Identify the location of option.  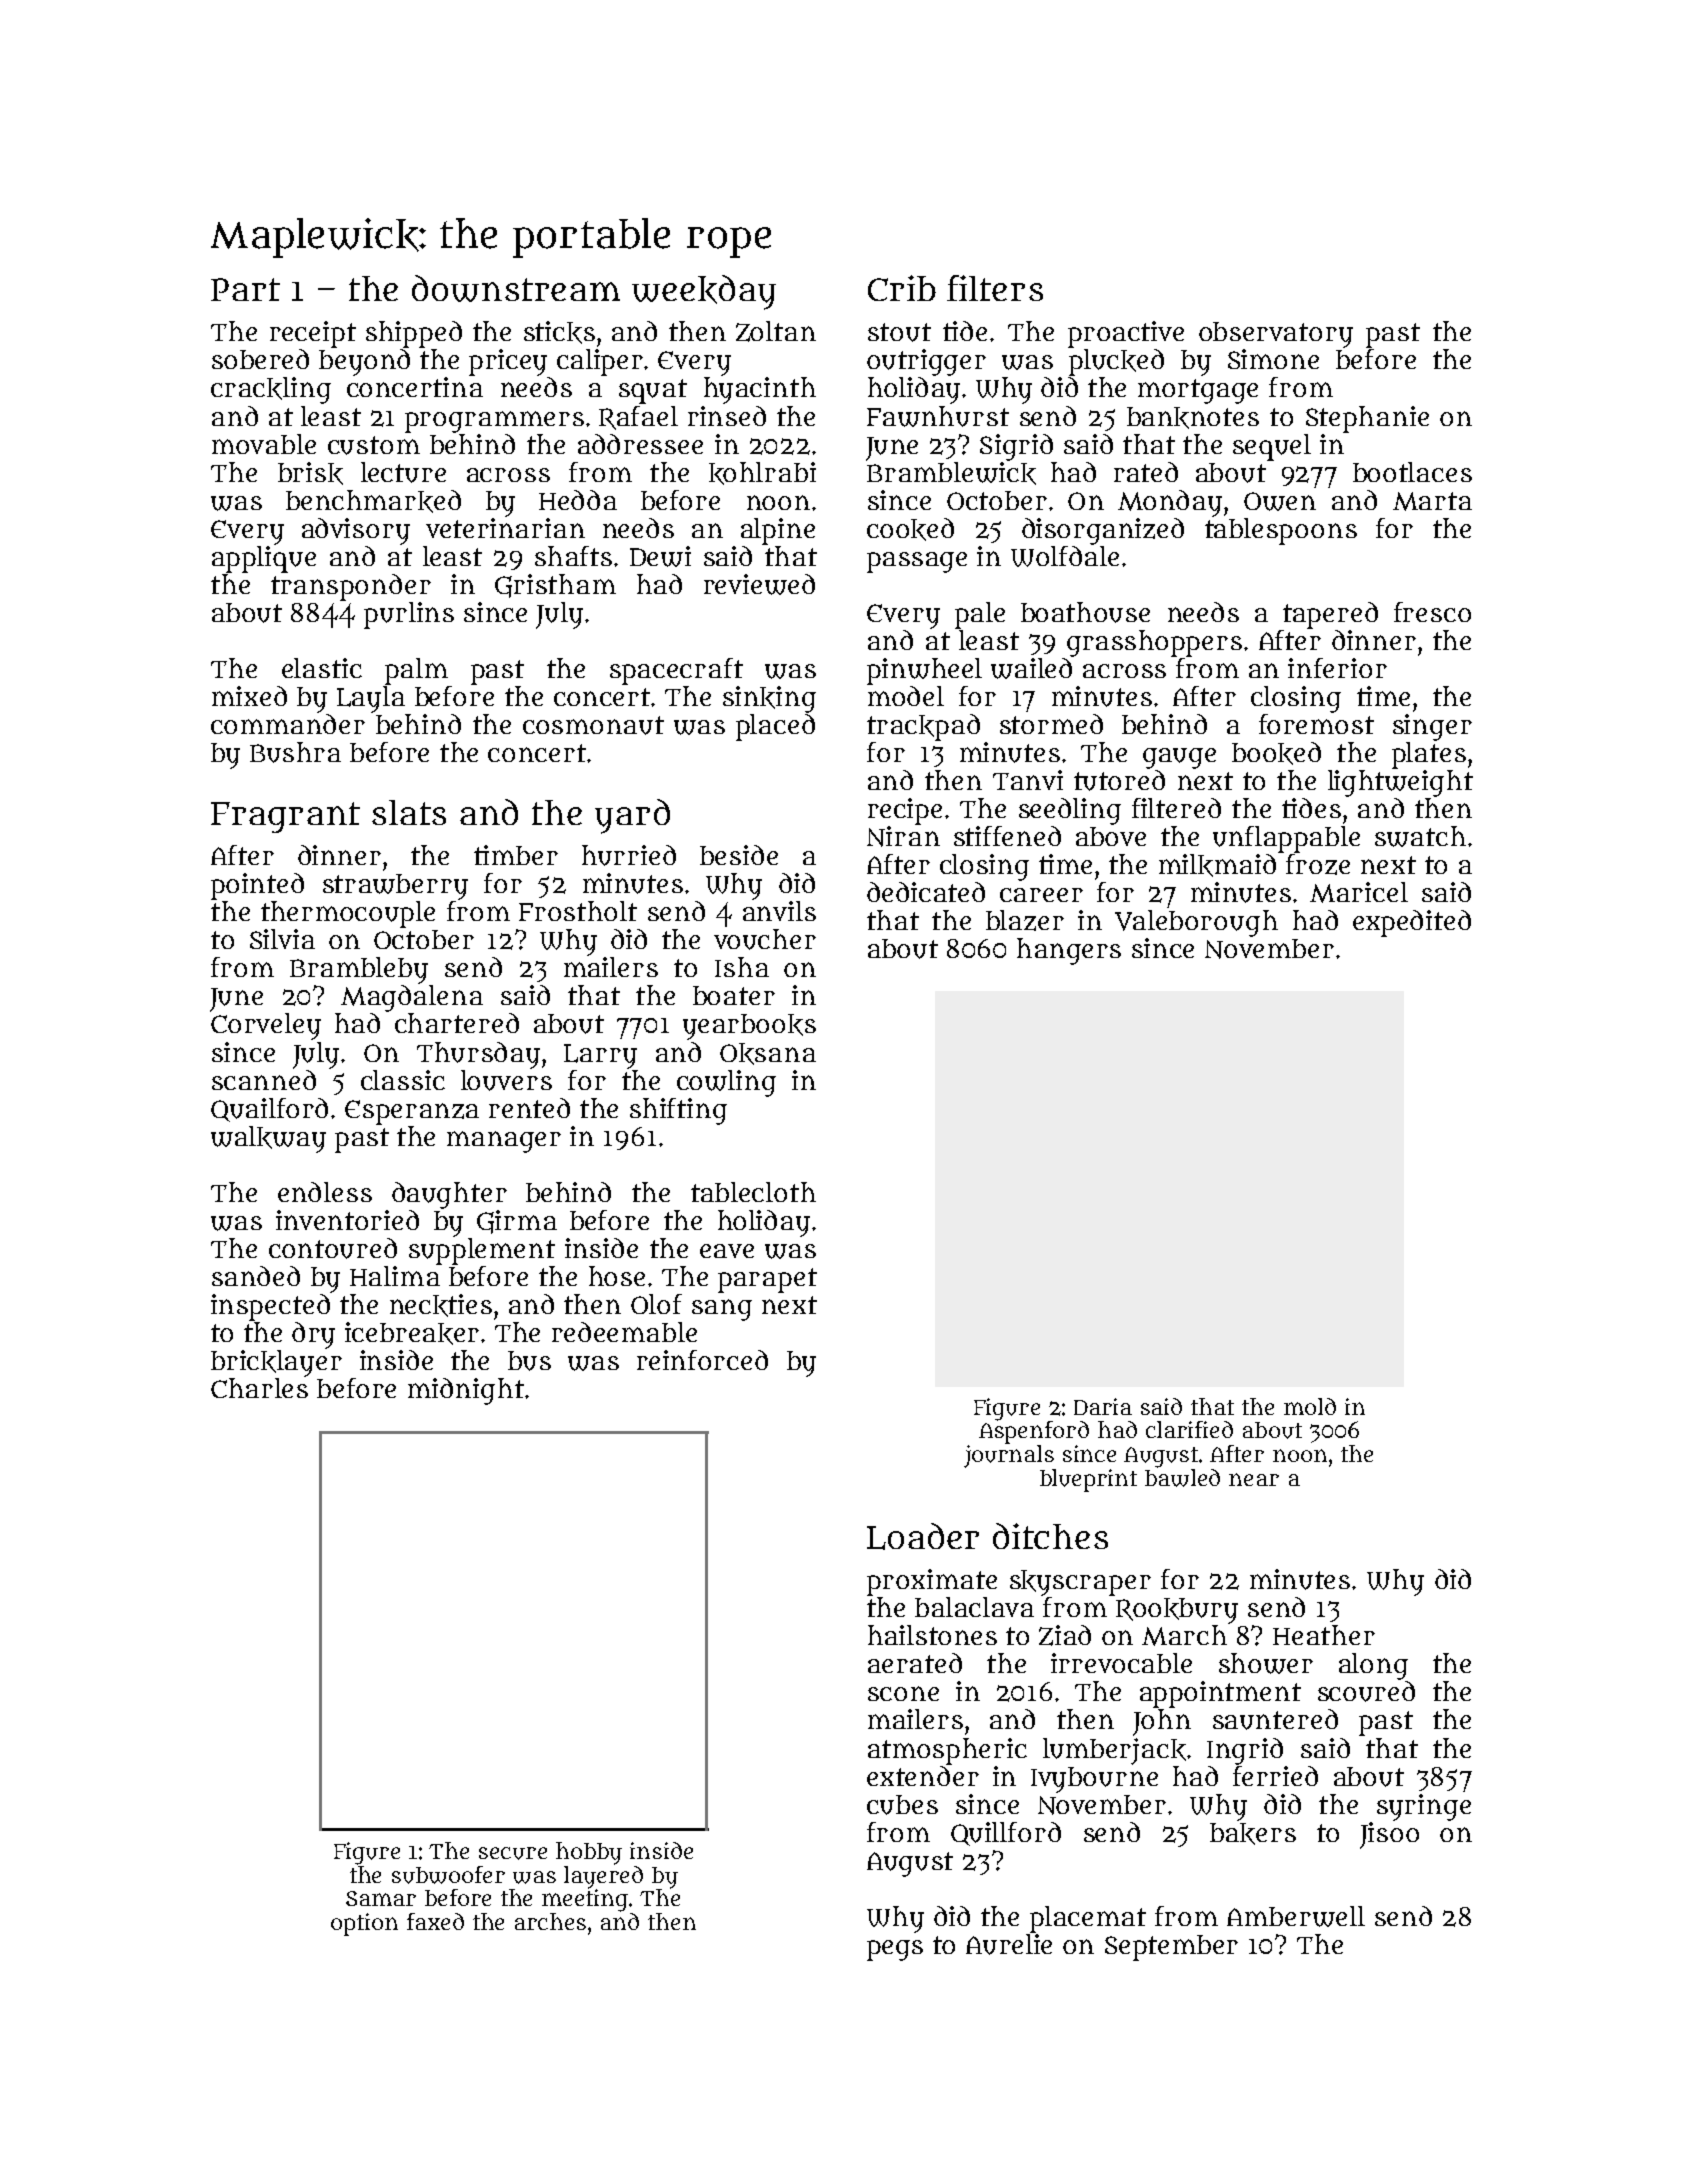
(364, 1924).
